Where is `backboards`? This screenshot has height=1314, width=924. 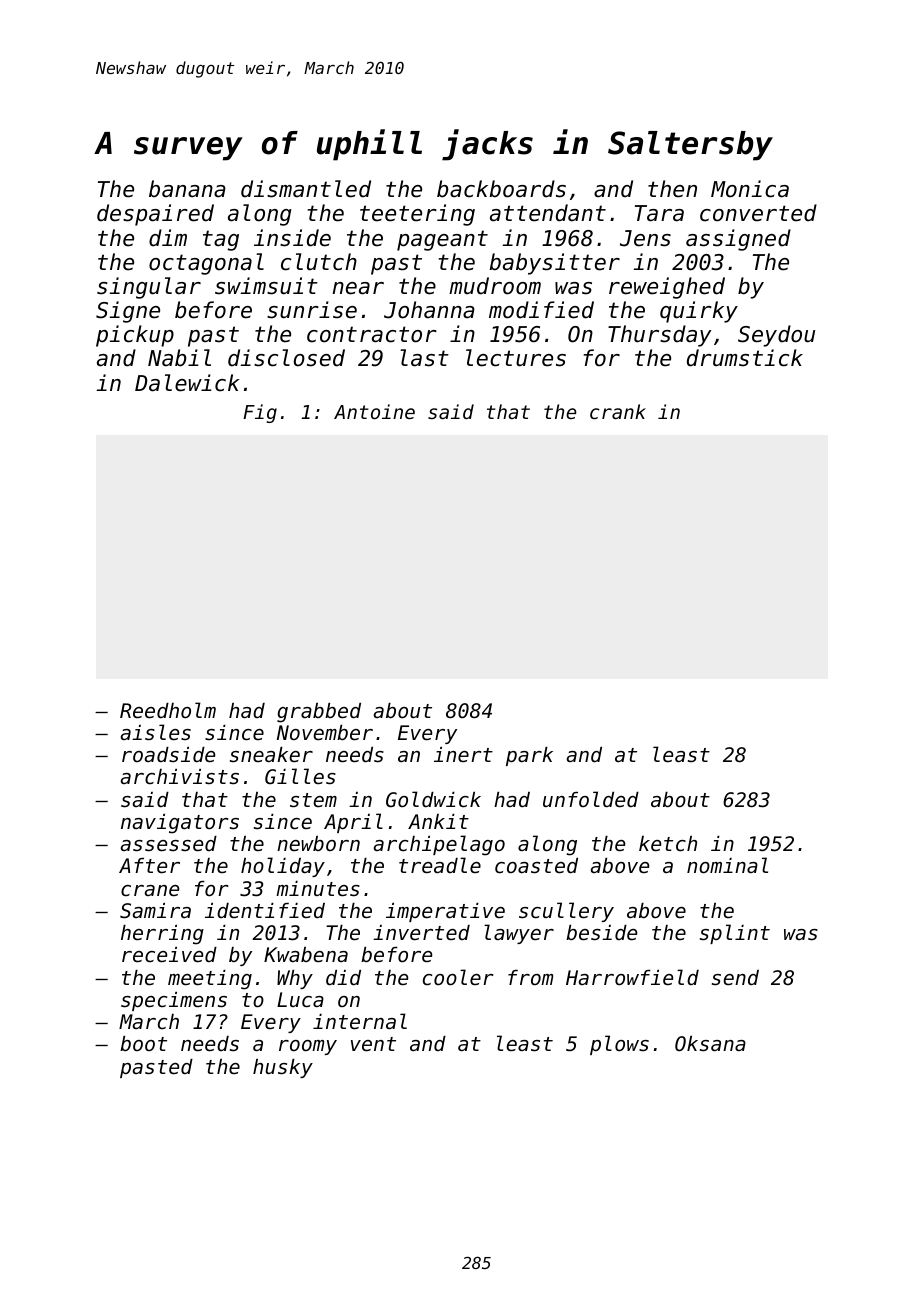 backboards is located at coordinates (501, 189).
